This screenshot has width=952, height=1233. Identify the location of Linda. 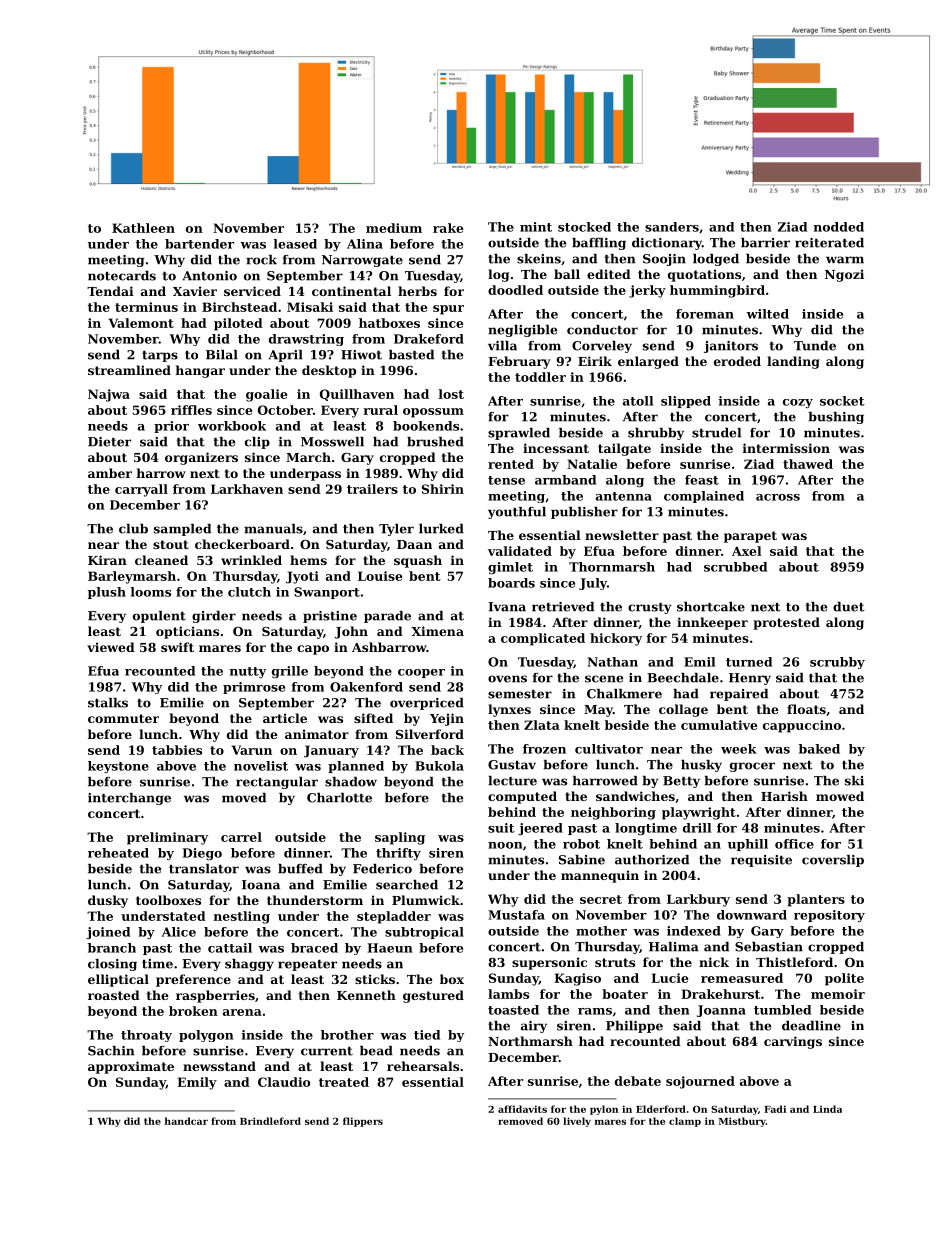
(827, 1109).
